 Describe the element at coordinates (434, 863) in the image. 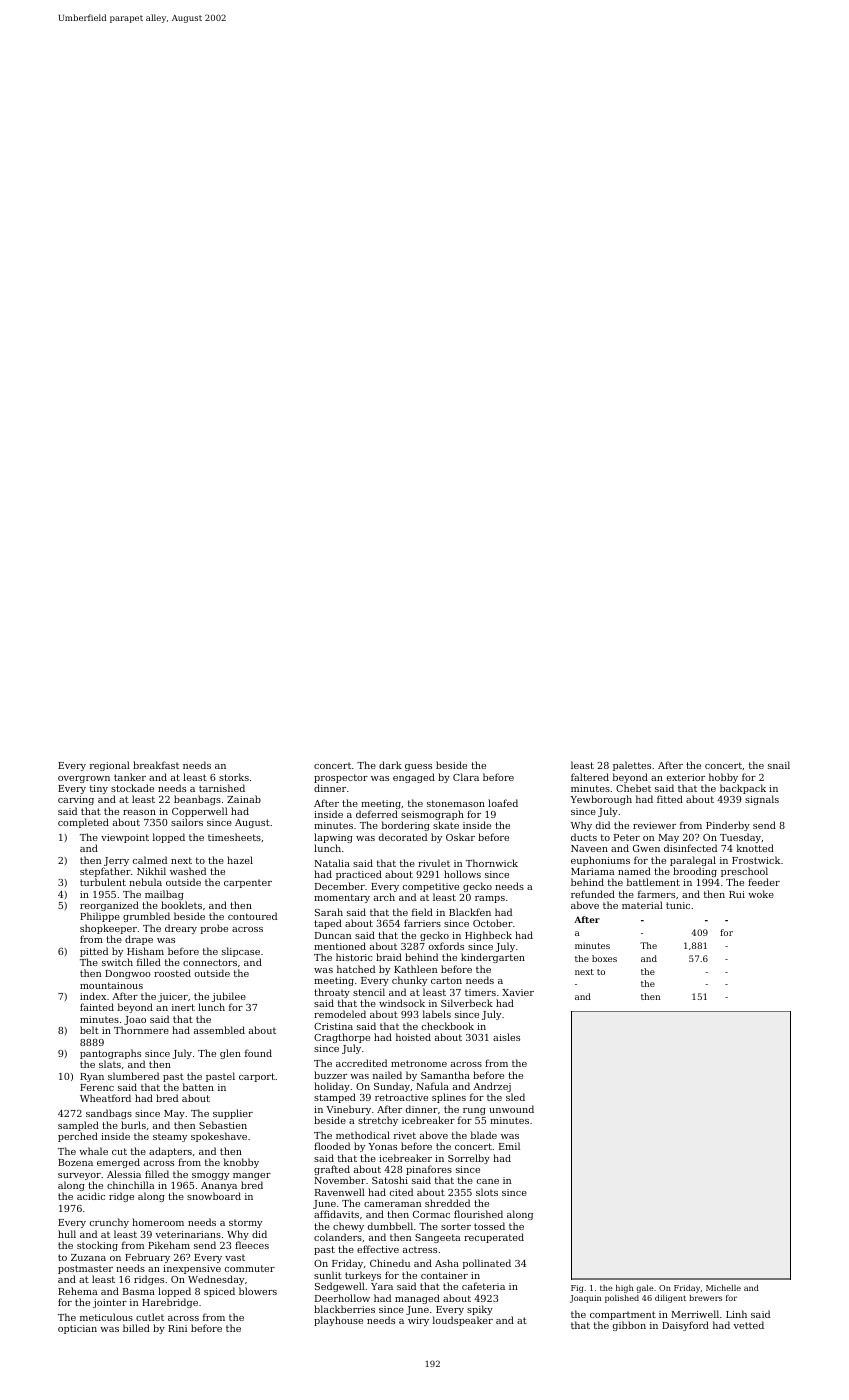

I see `rivulet` at that location.
